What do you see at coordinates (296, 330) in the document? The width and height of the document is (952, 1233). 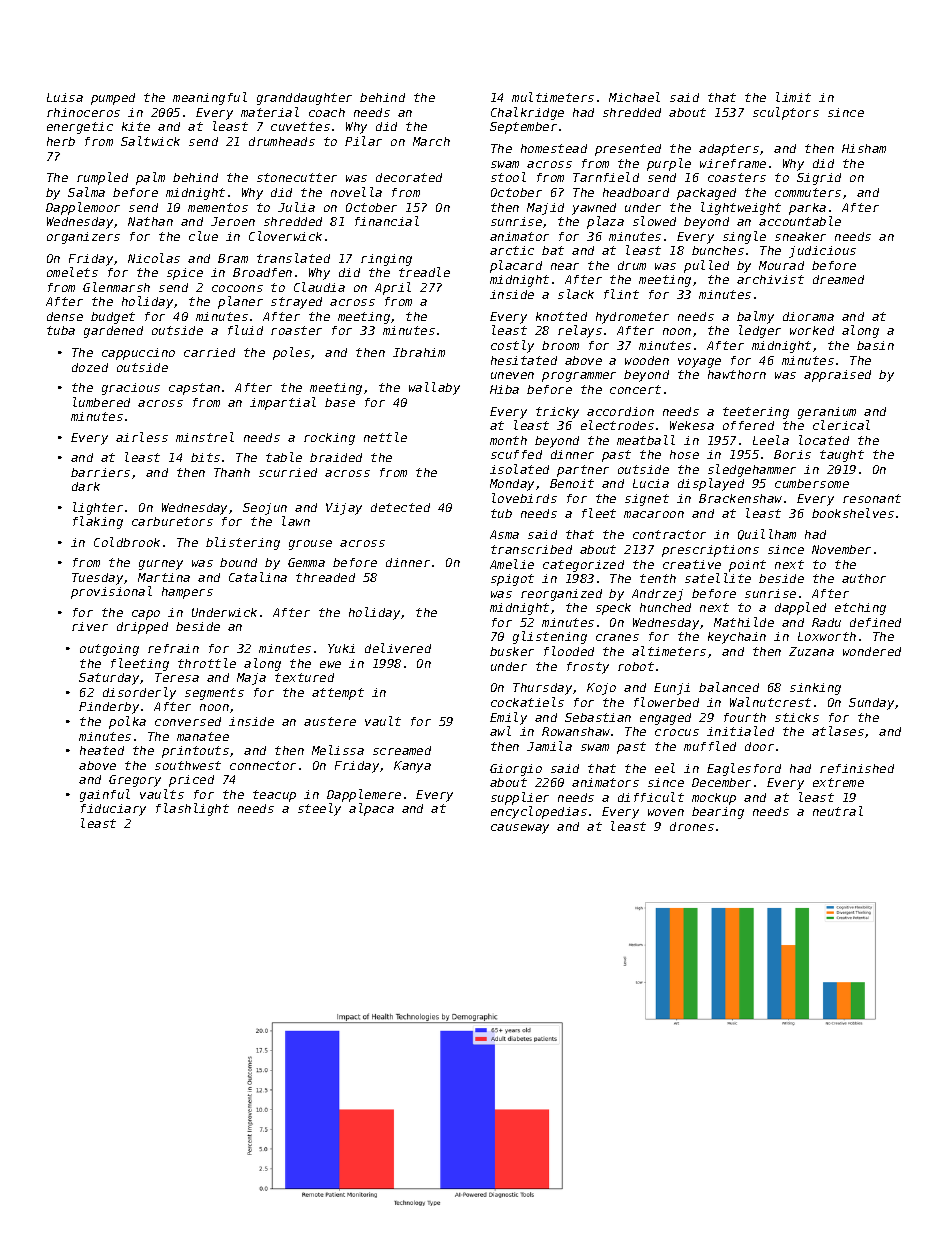 I see `roaster` at bounding box center [296, 330].
